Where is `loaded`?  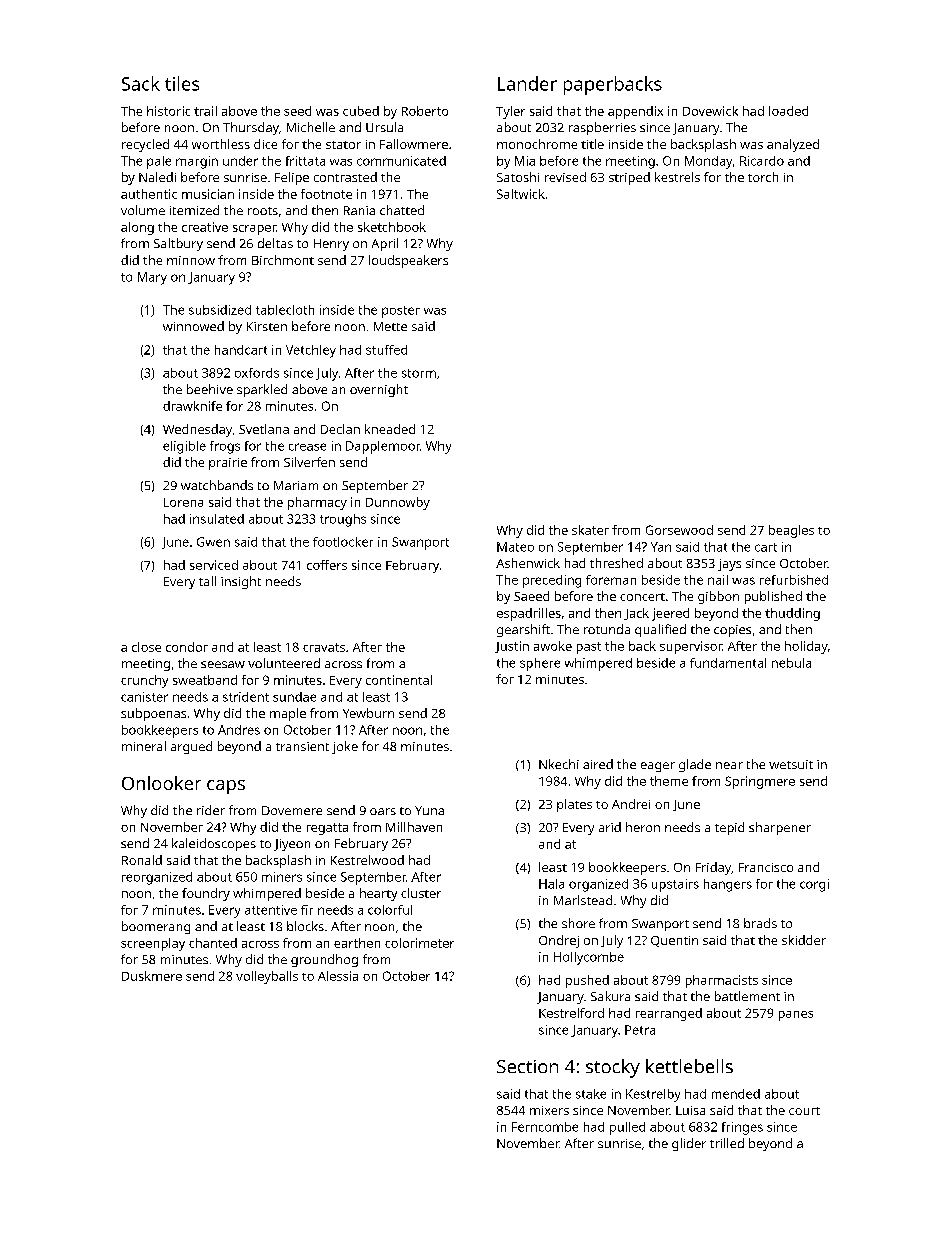
loaded is located at coordinates (788, 111).
